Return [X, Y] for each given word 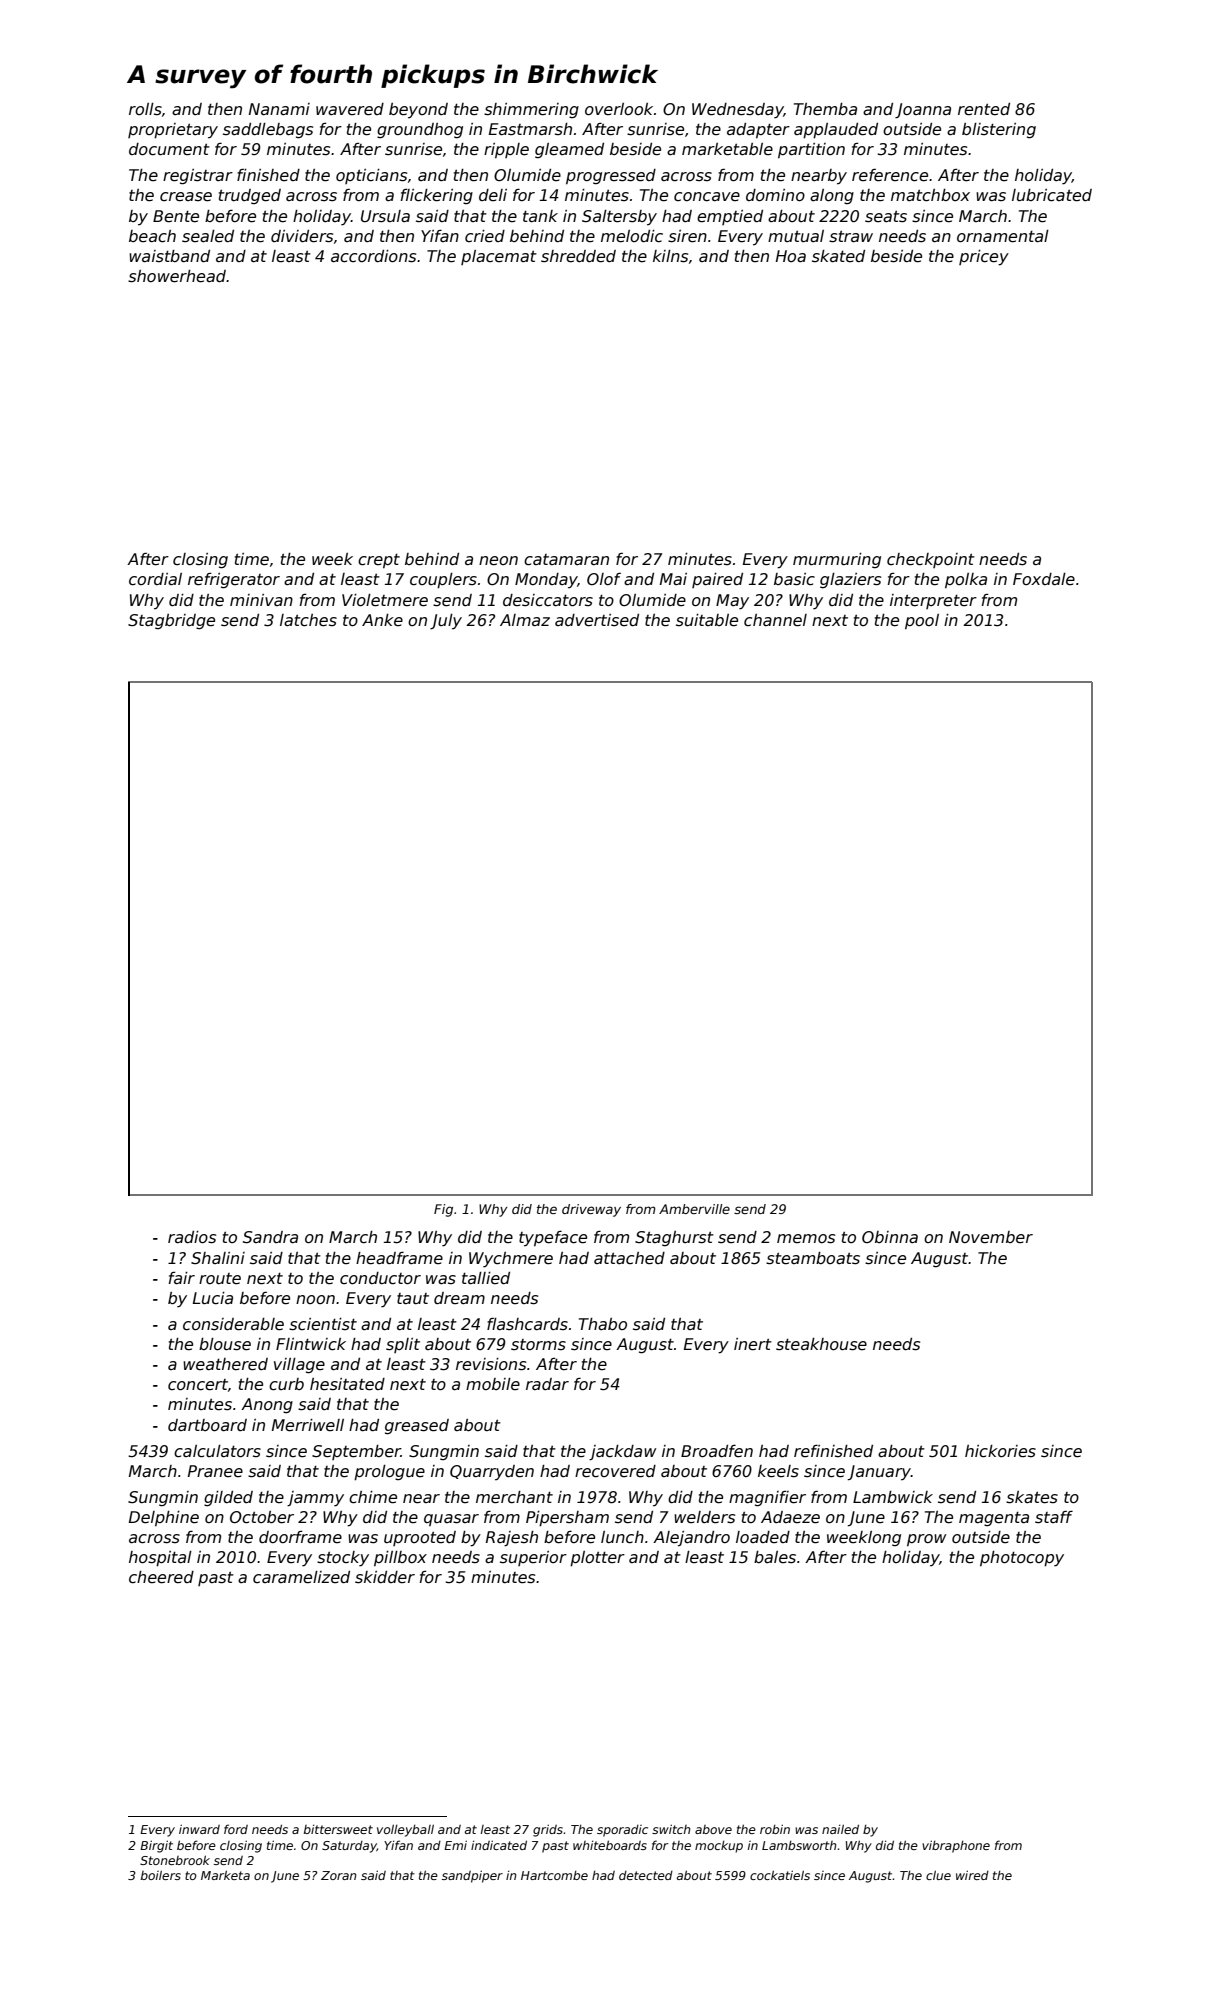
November [991, 1237]
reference [890, 175]
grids [548, 1830]
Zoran [339, 1875]
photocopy [1022, 1559]
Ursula [385, 216]
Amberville [694, 1209]
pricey [984, 258]
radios [192, 1237]
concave [707, 197]
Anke [382, 620]
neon [498, 561]
